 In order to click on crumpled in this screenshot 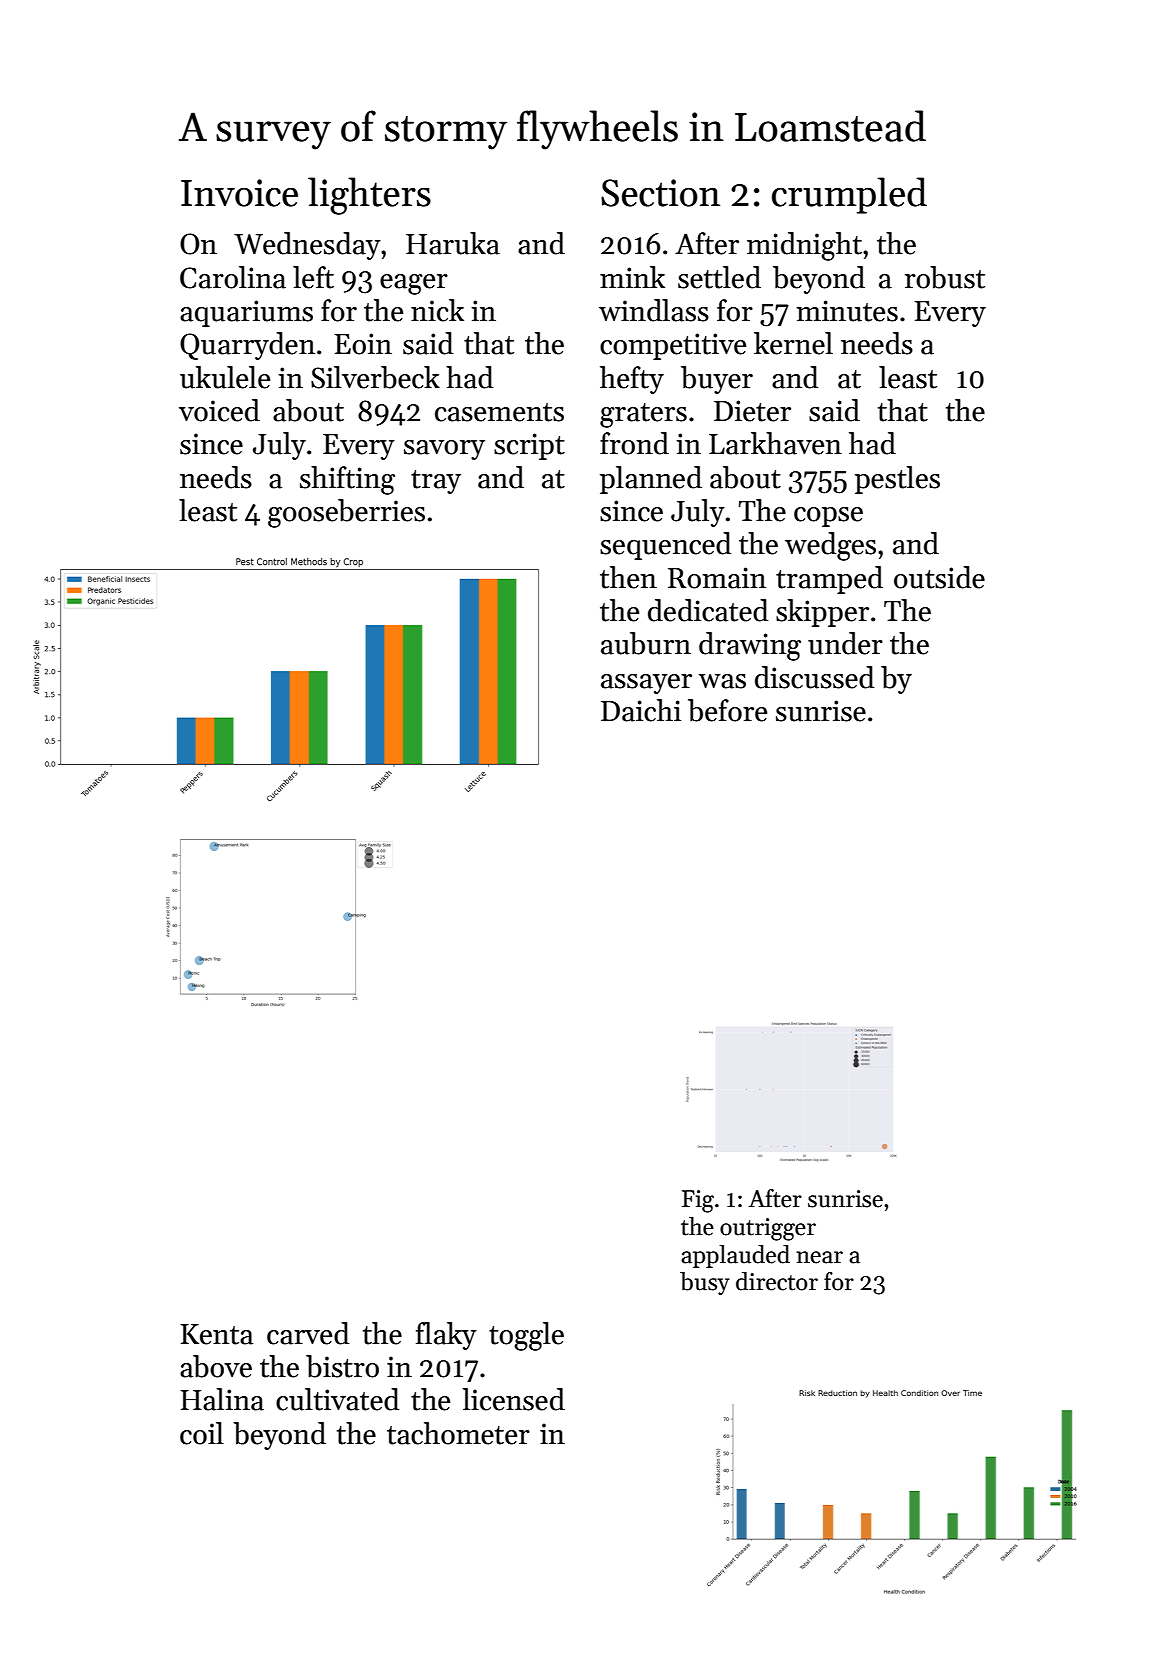, I will do `click(849, 195)`.
